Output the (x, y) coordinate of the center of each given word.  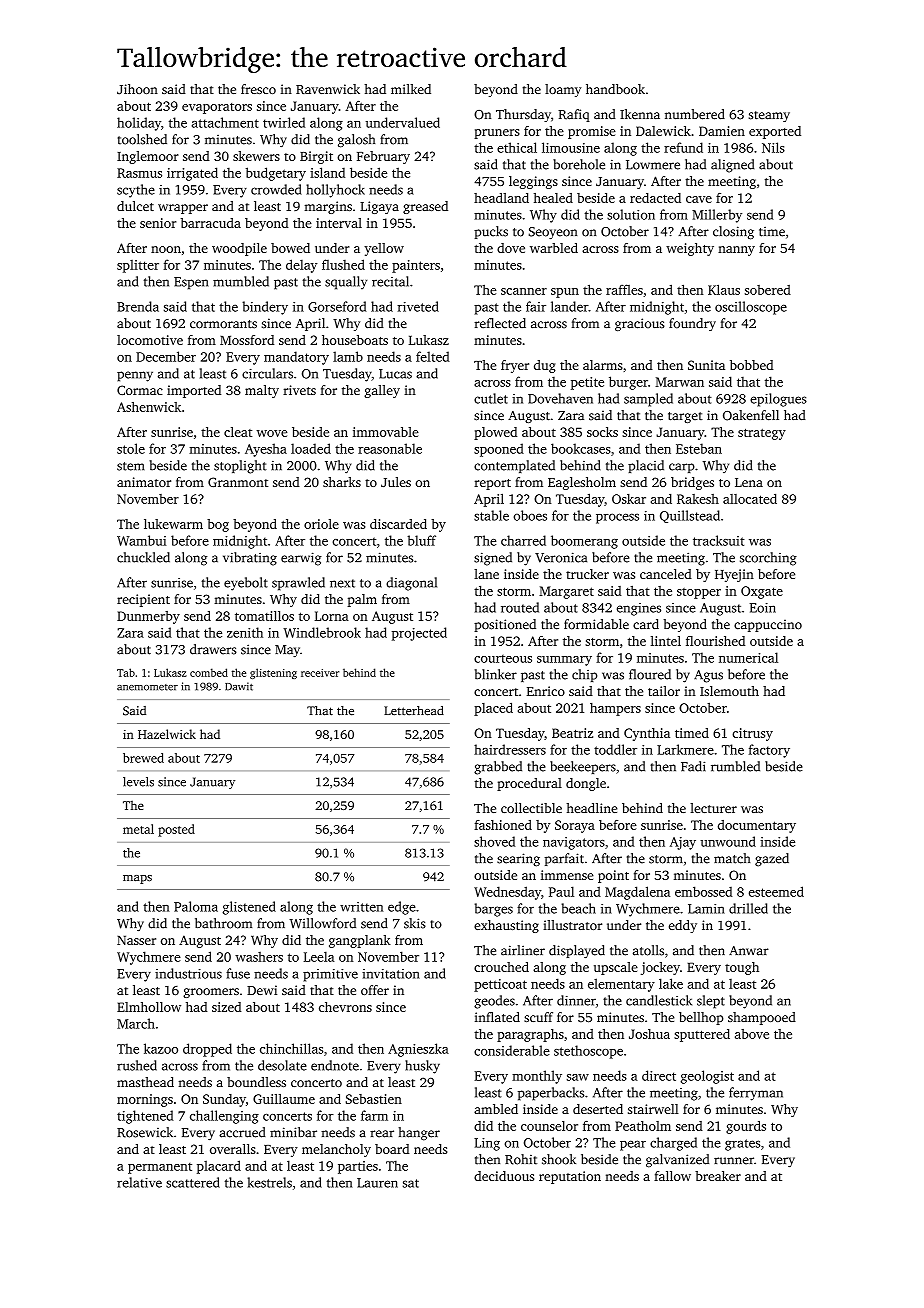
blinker (496, 674)
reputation (570, 1177)
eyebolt (246, 584)
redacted (655, 198)
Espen (191, 283)
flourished (715, 641)
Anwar (749, 951)
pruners (497, 134)
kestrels (270, 1182)
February (383, 157)
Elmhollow (149, 1007)
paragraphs (530, 1035)
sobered (768, 290)
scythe (136, 191)
